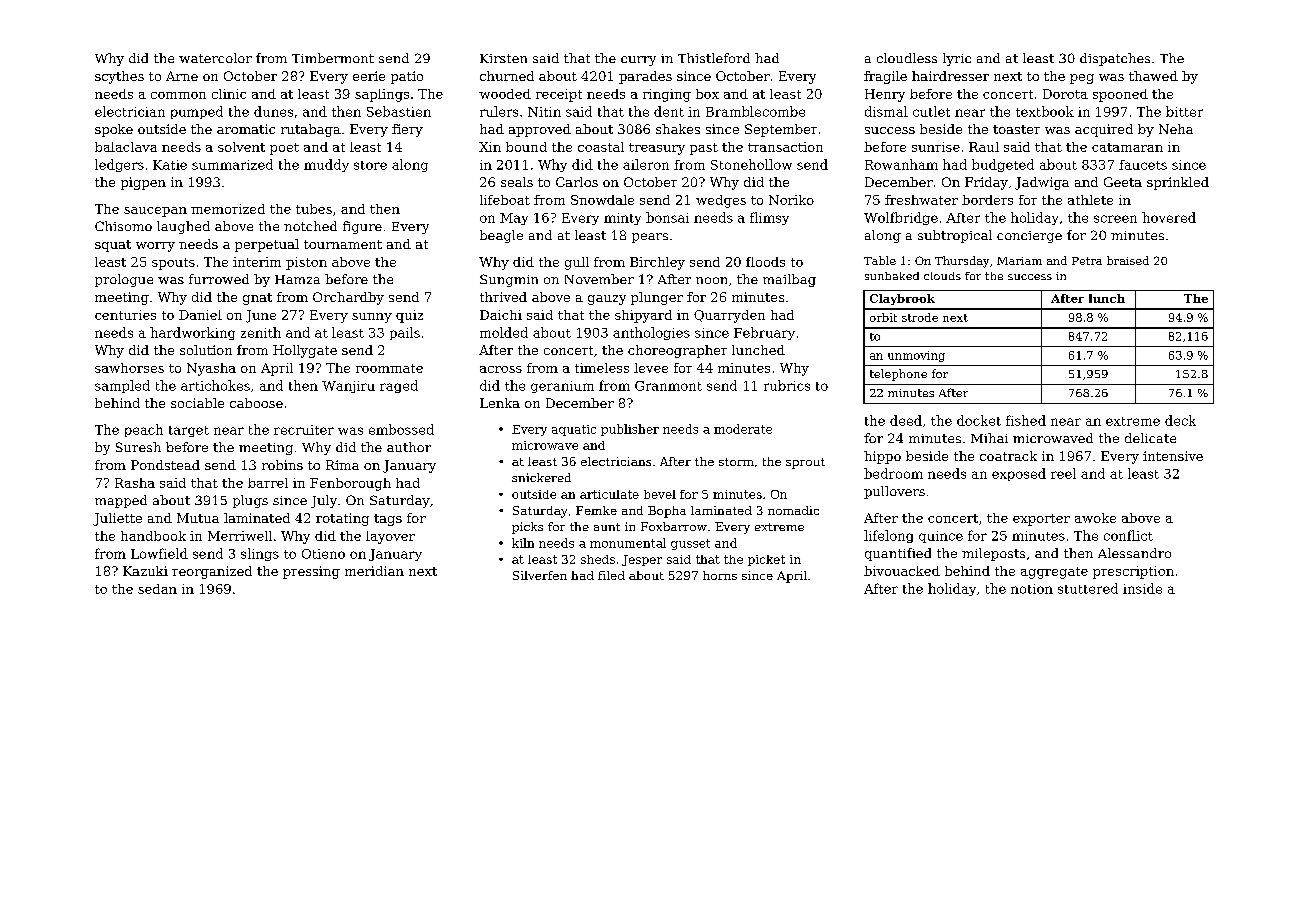 This screenshot has width=1308, height=924. I want to click on memorized, so click(228, 209).
